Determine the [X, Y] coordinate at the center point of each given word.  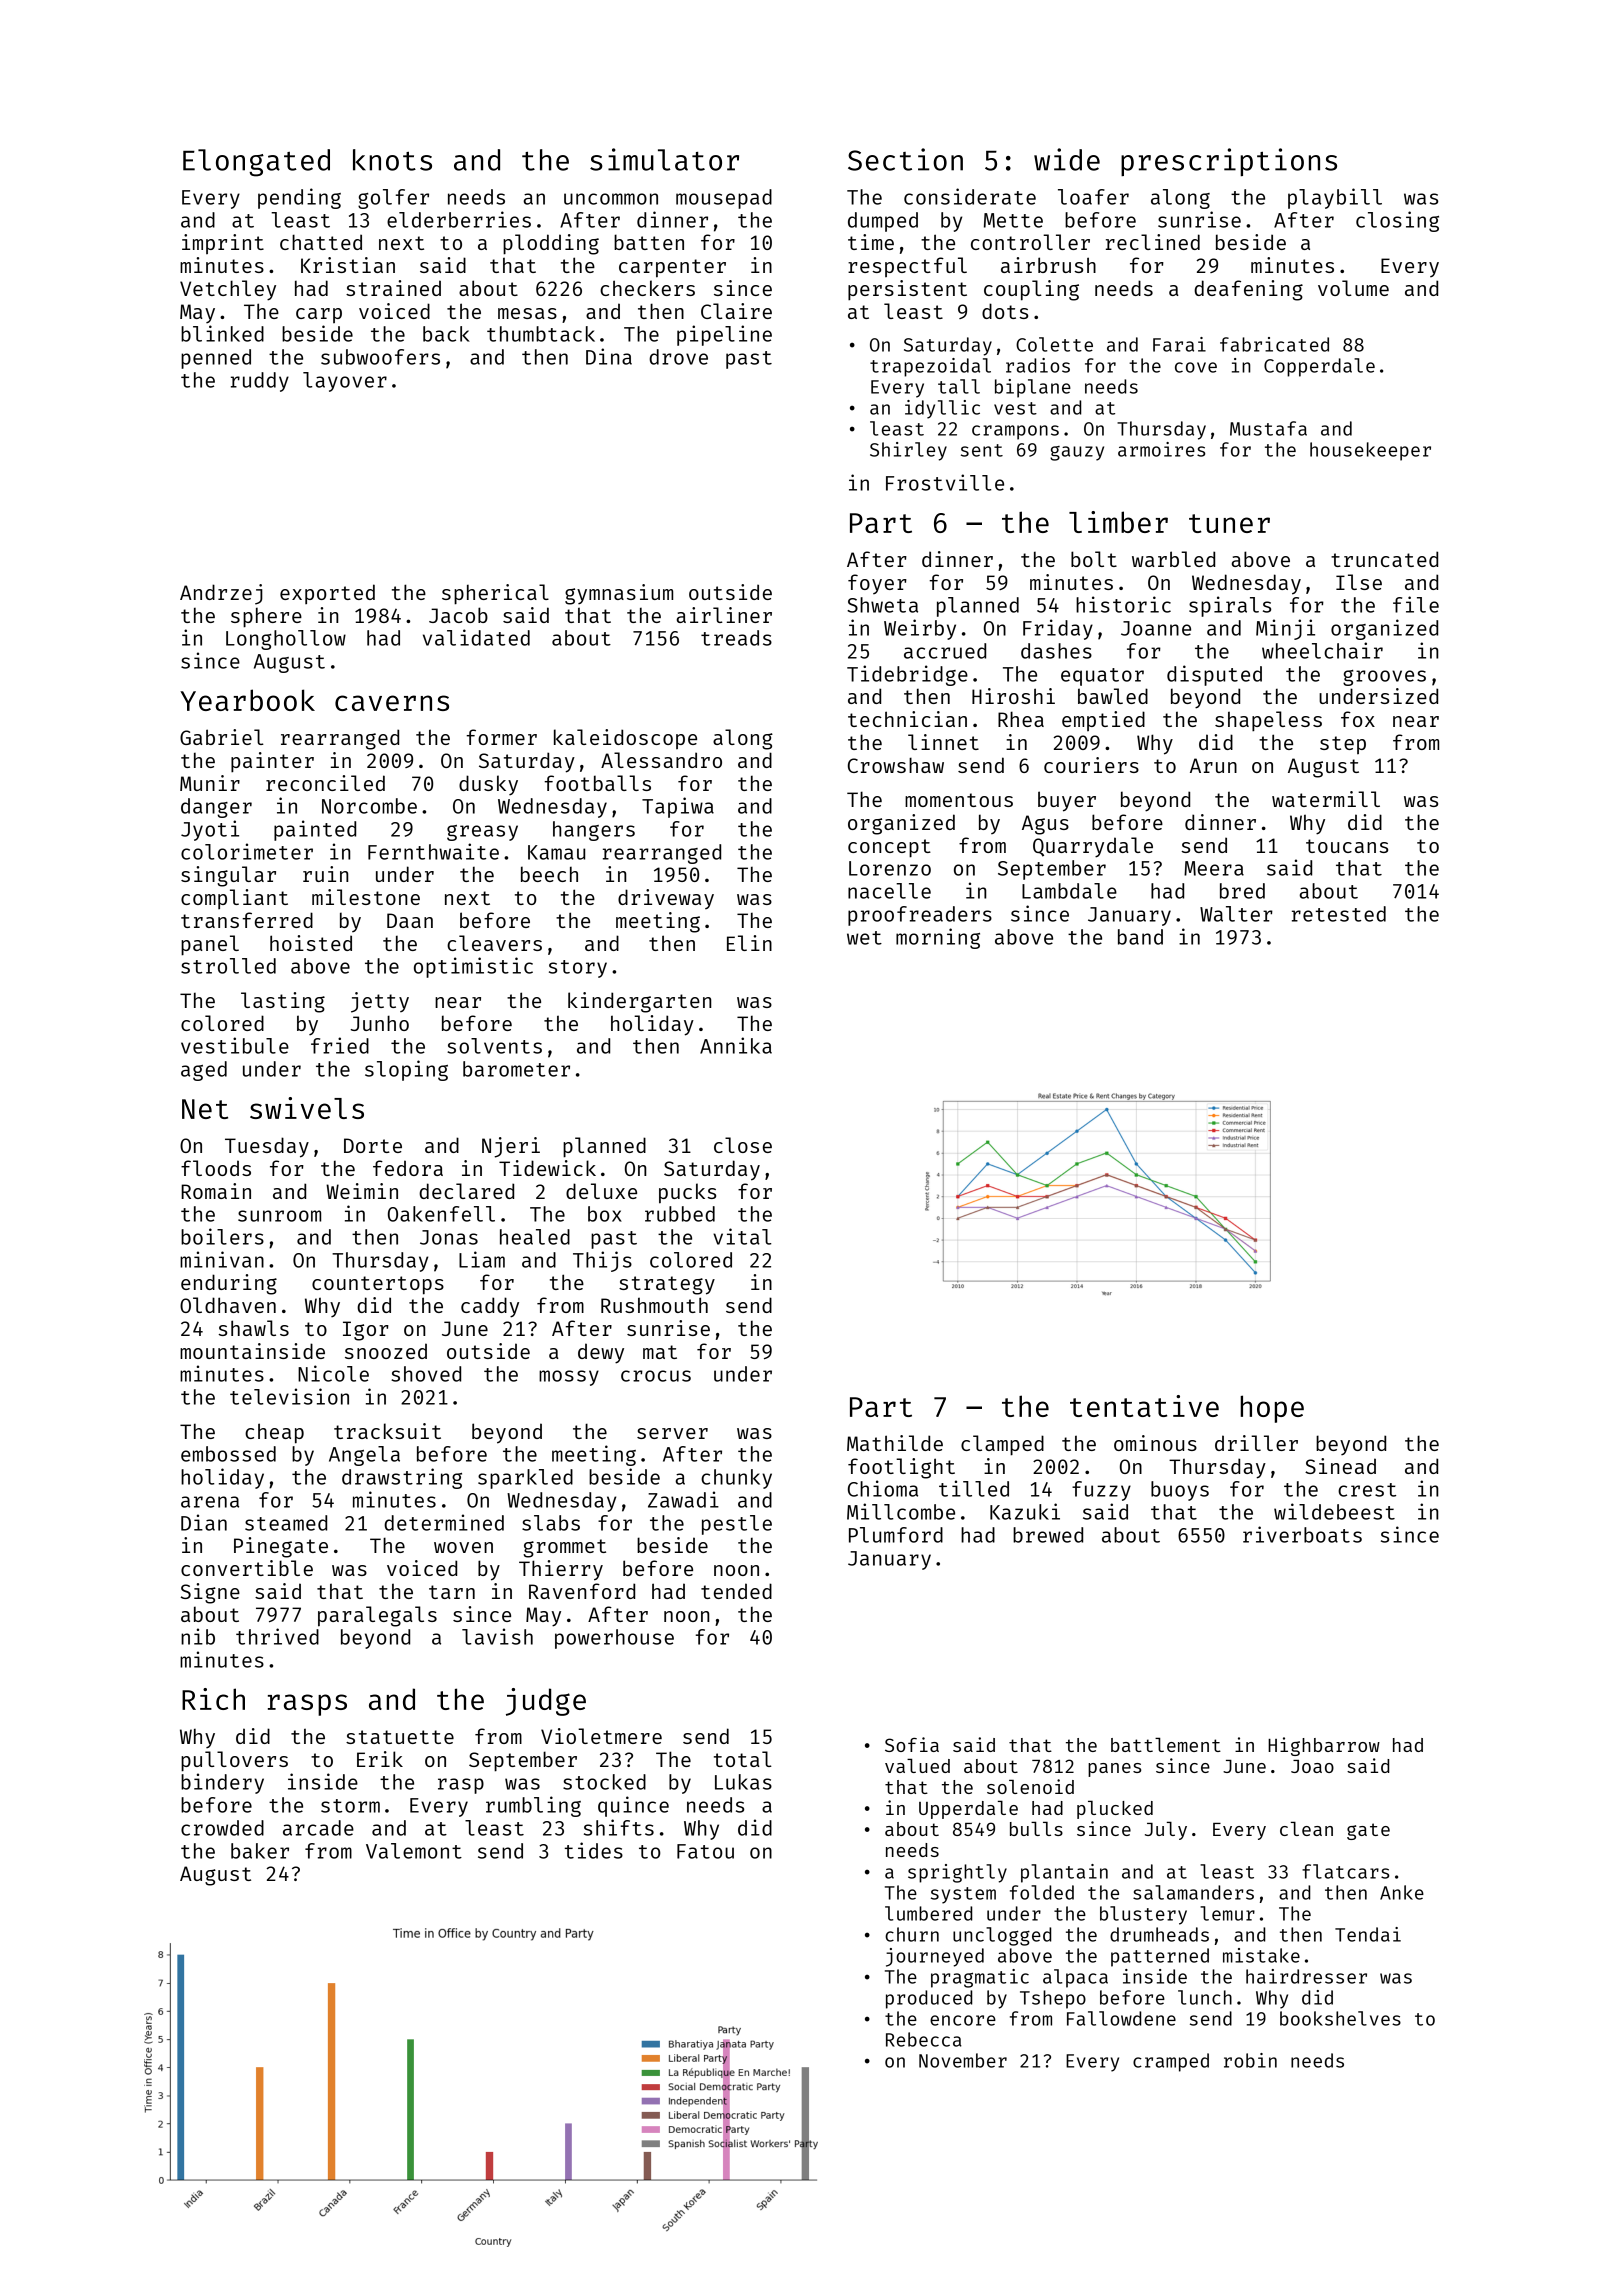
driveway [666, 899]
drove [678, 357]
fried [340, 1045]
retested [1339, 914]
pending [299, 198]
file [1416, 604]
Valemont [414, 1851]
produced [929, 1999]
